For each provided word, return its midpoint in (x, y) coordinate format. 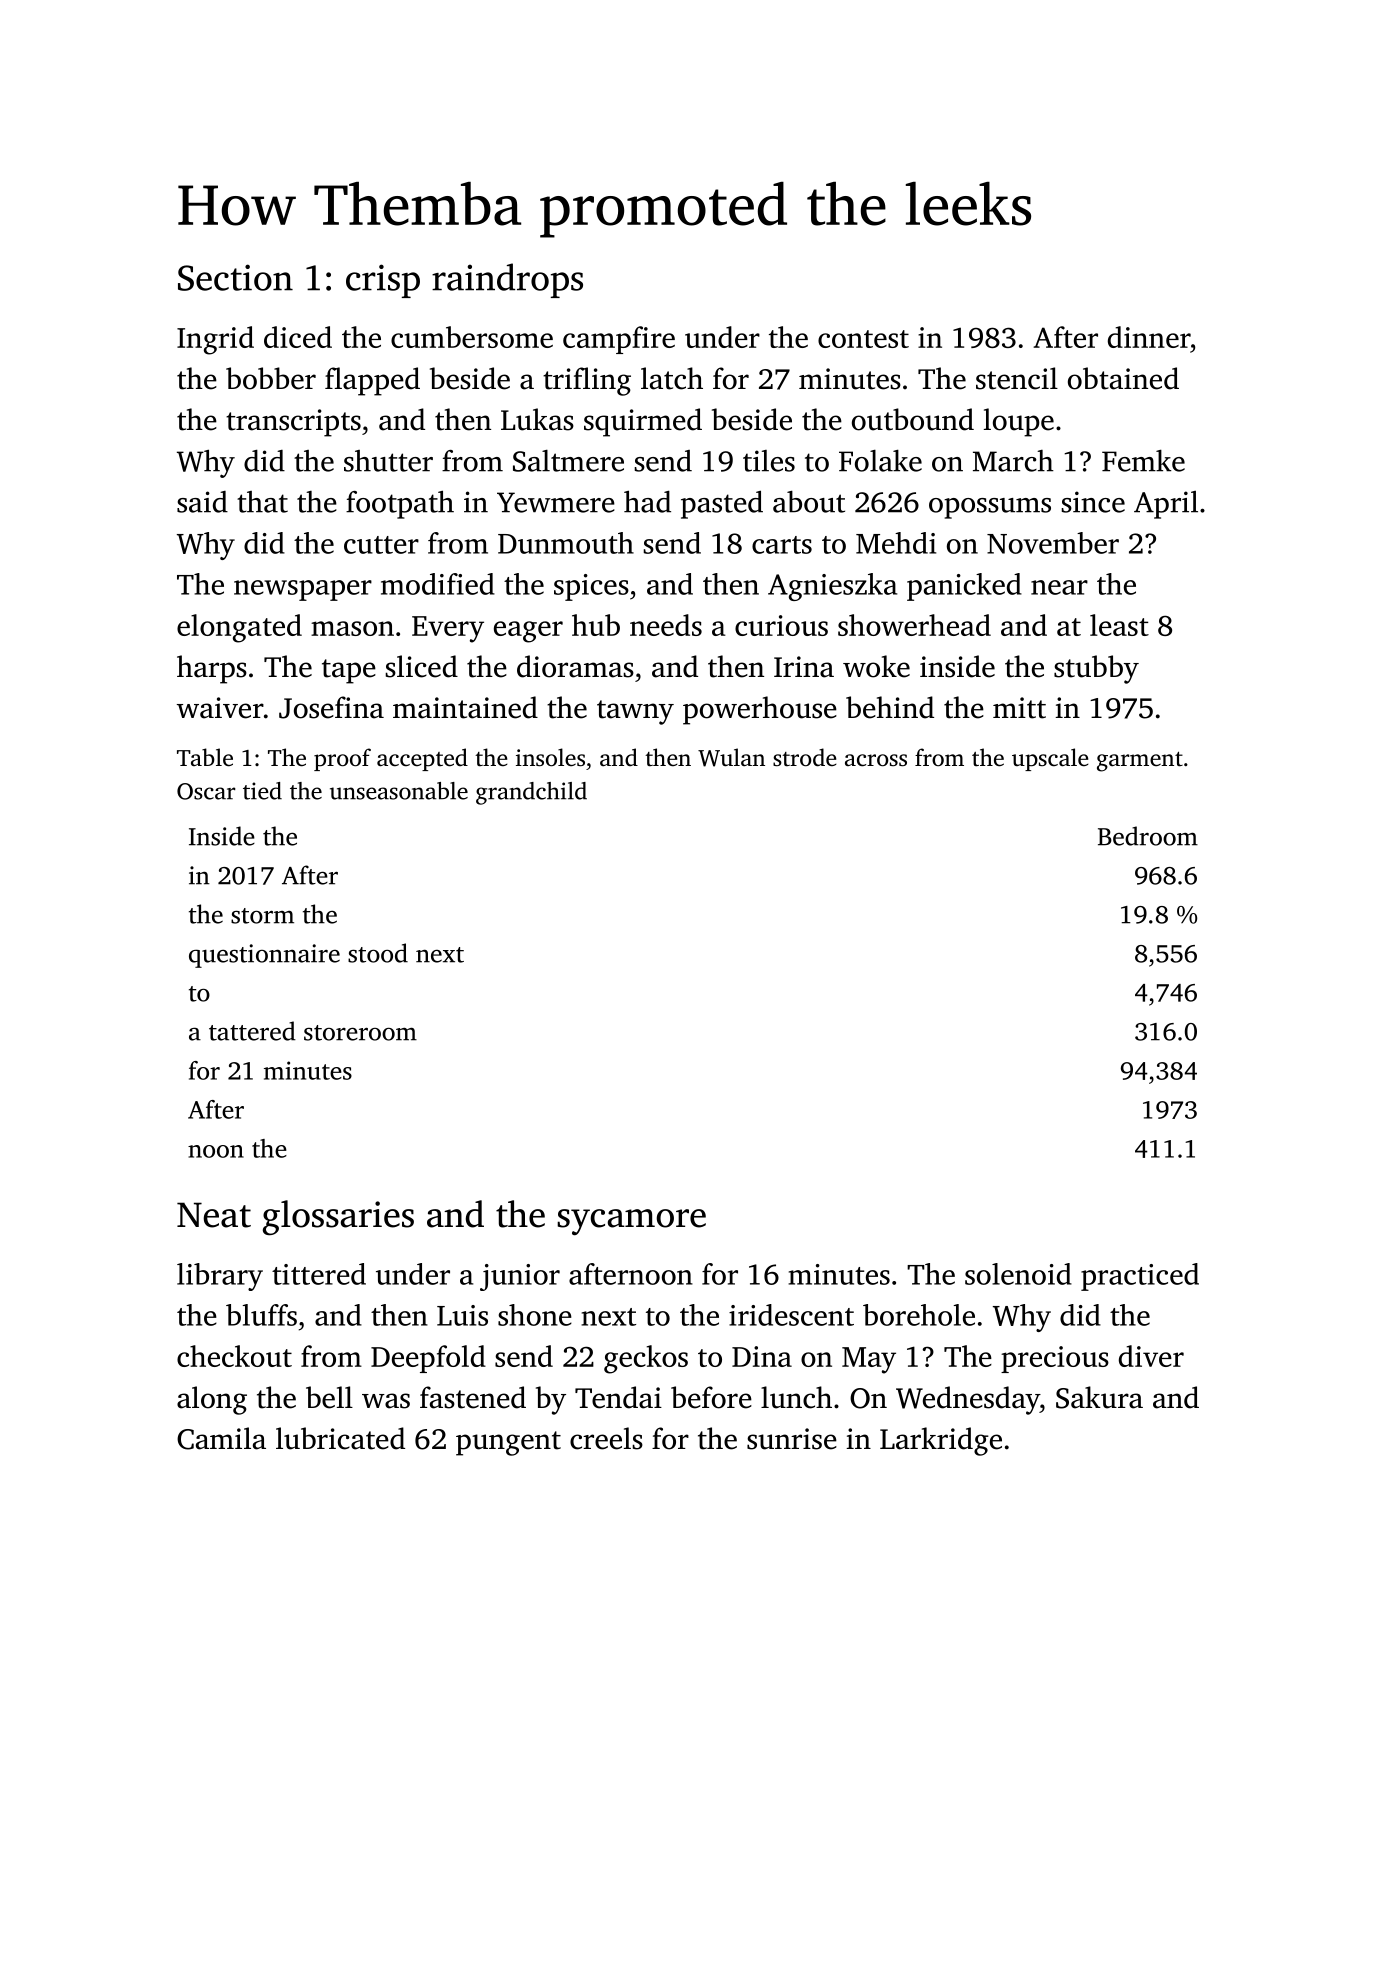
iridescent (791, 1315)
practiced (1140, 1277)
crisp (383, 281)
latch (672, 378)
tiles (769, 461)
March (1013, 461)
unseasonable (399, 791)
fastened (473, 1397)
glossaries (338, 1218)
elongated (239, 628)
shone (535, 1315)
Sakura (1099, 1397)
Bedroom (1148, 836)
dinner (1149, 337)
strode (805, 757)
